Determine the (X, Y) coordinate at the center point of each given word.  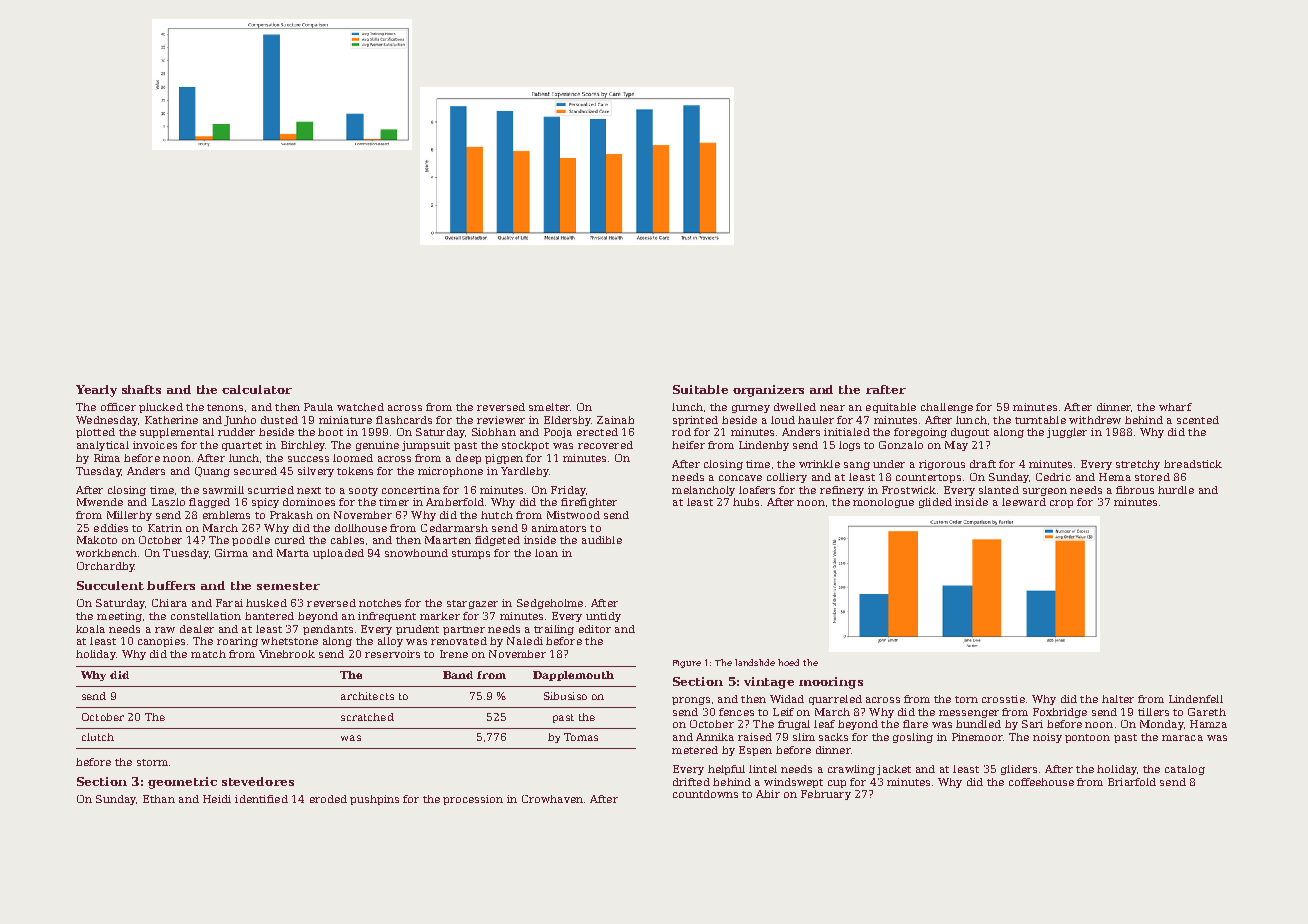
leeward (1024, 502)
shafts (141, 389)
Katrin (165, 528)
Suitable (700, 389)
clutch (98, 737)
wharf (1175, 407)
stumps (471, 554)
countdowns (705, 794)
